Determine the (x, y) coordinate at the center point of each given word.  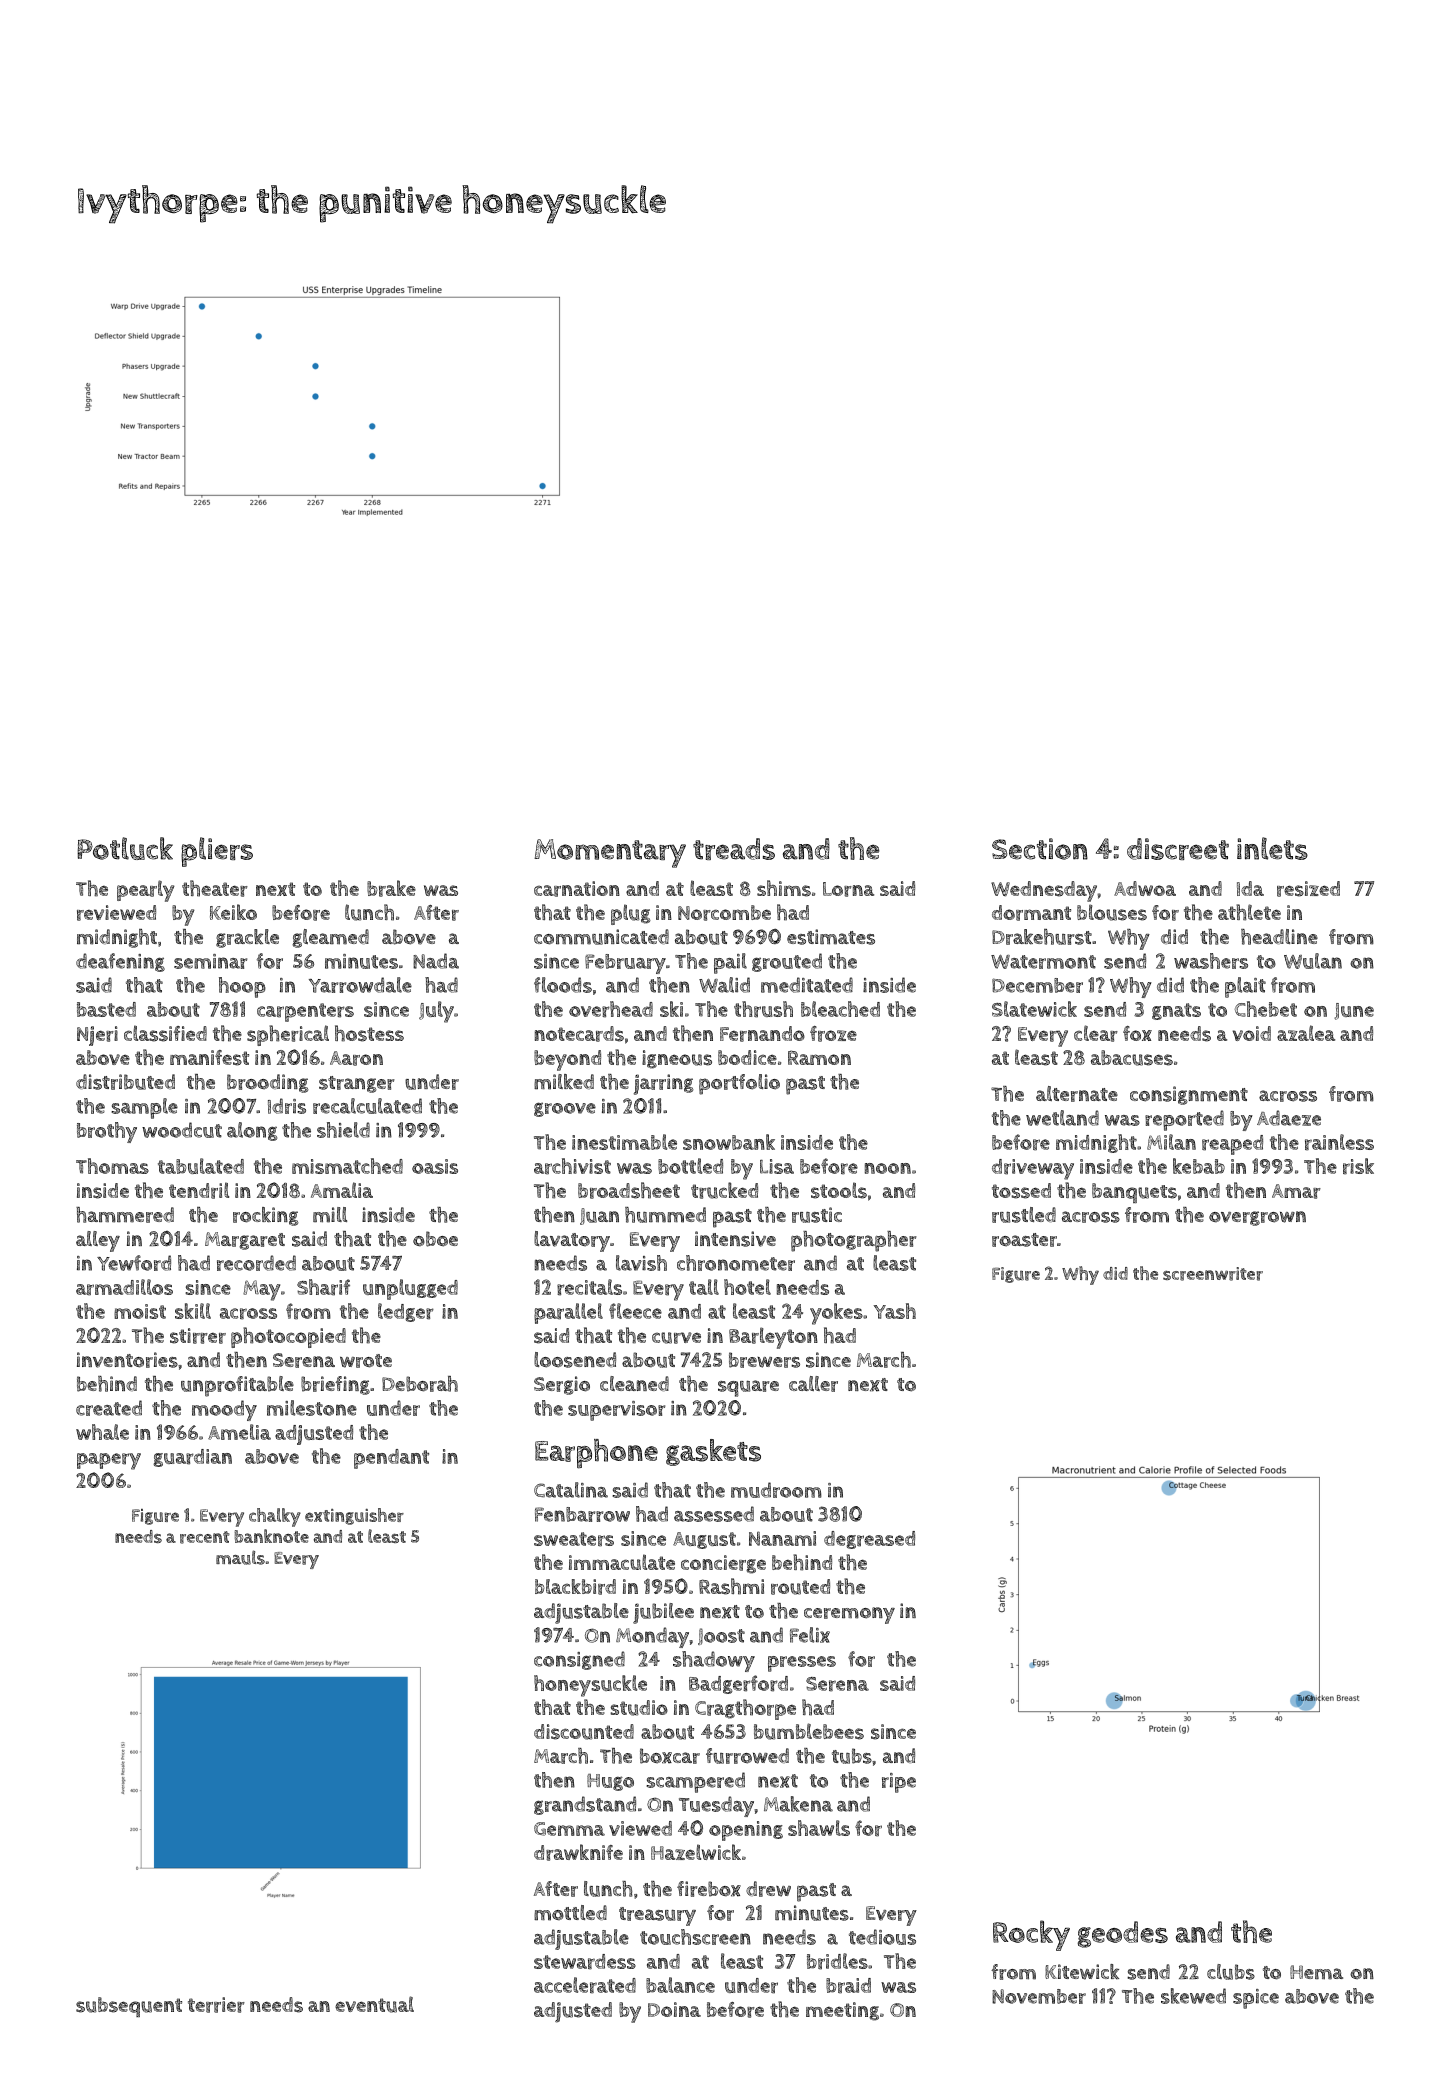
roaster (1024, 1240)
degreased (869, 1540)
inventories (127, 1360)
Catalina (571, 1490)
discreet (1178, 849)
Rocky (1031, 1935)
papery (109, 1461)
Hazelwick (696, 1852)
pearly (146, 891)
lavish (641, 1263)
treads (734, 849)
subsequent (129, 2007)
